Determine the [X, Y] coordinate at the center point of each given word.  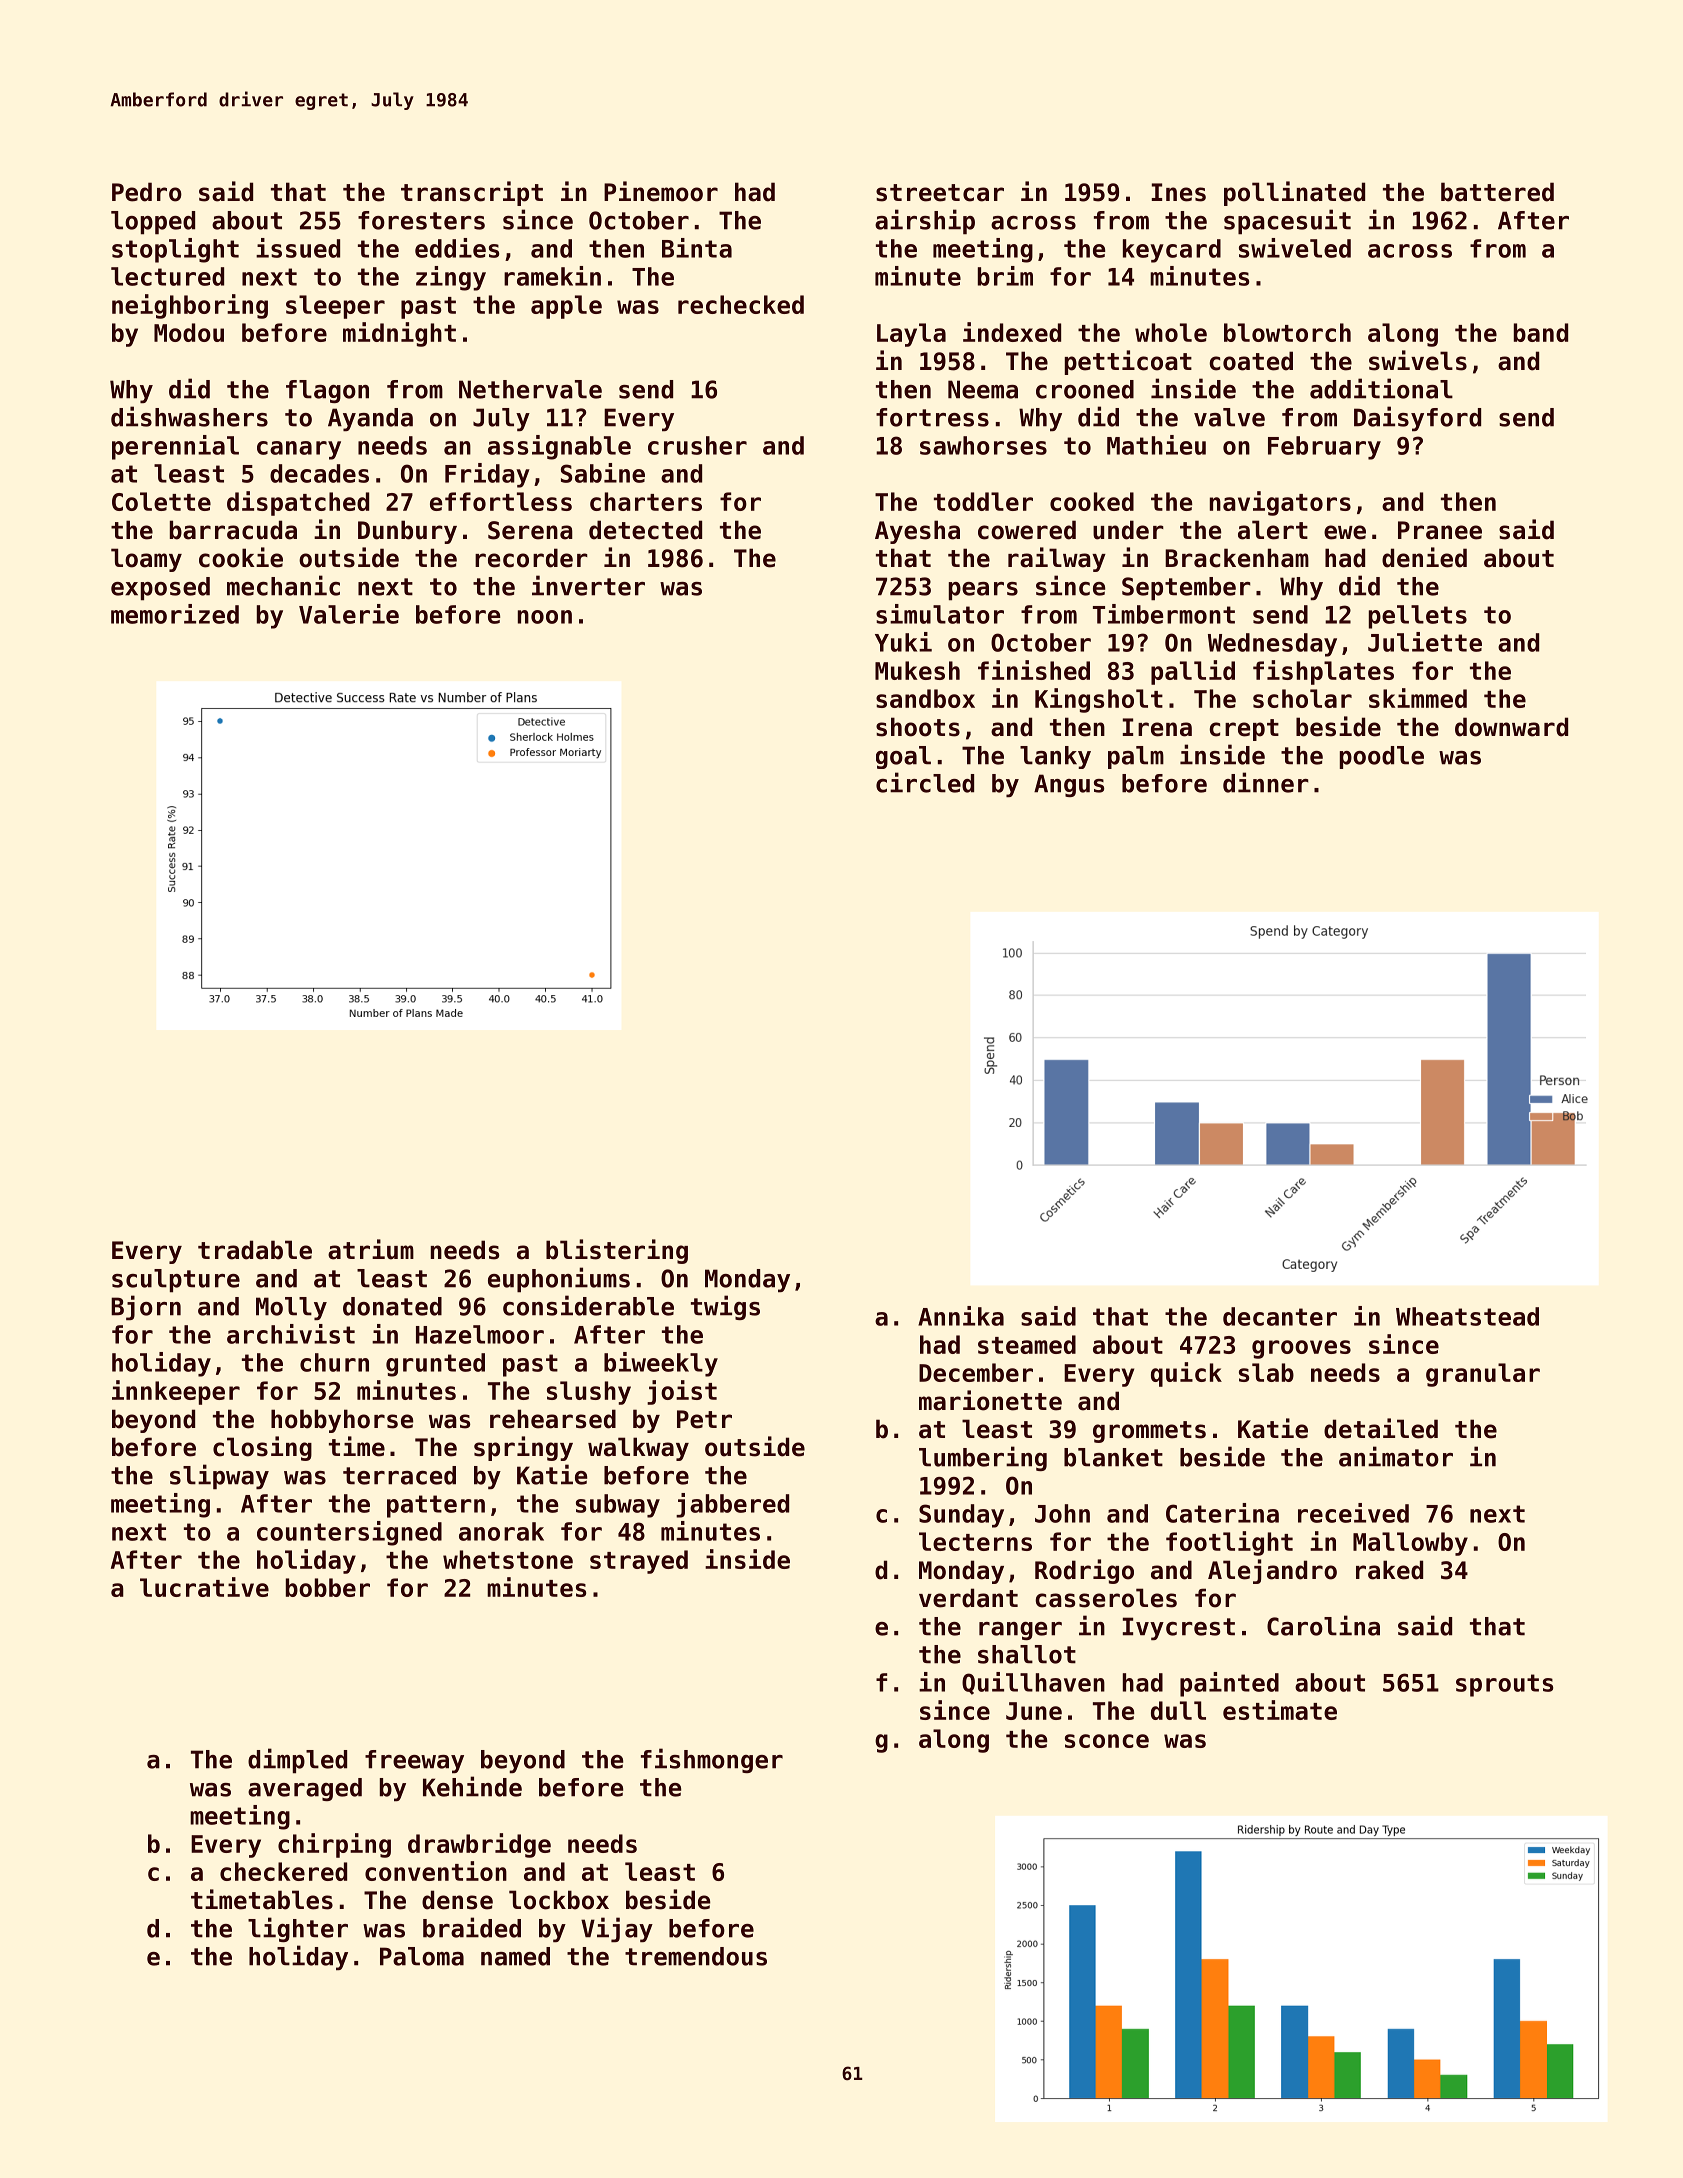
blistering [617, 1251]
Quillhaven [1033, 1683]
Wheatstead [1467, 1316]
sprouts [1504, 1685]
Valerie [349, 614]
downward [1511, 727]
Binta [697, 248]
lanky [1055, 757]
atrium [371, 1249]
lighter [298, 1929]
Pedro [147, 192]
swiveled [1295, 248]
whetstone [508, 1559]
